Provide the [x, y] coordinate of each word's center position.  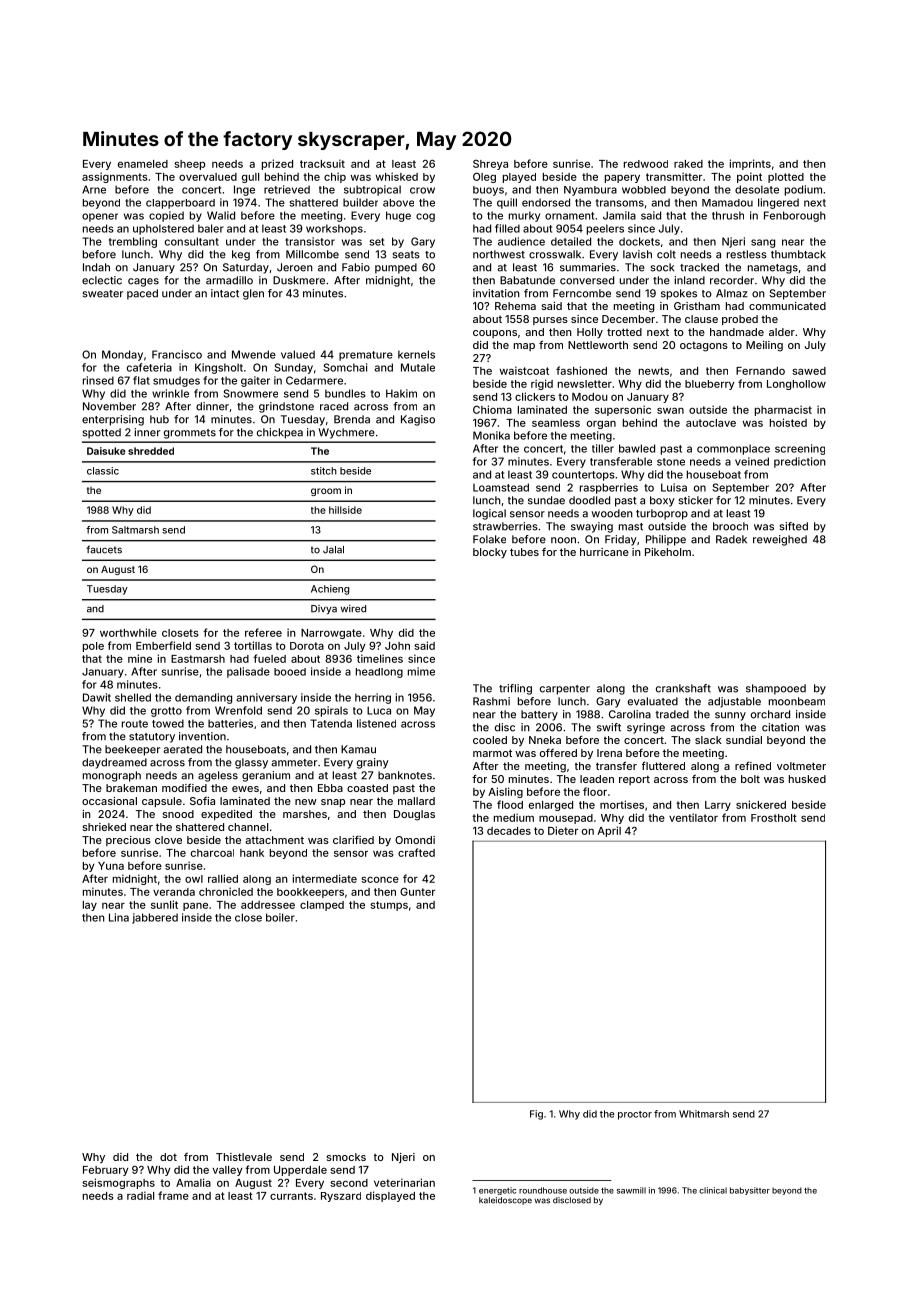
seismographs [118, 1183]
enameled [143, 164]
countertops [583, 476]
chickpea [280, 433]
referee [263, 632]
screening [800, 449]
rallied [223, 878]
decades [509, 831]
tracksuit [322, 163]
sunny [730, 716]
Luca [379, 710]
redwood [646, 164]
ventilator [693, 817]
